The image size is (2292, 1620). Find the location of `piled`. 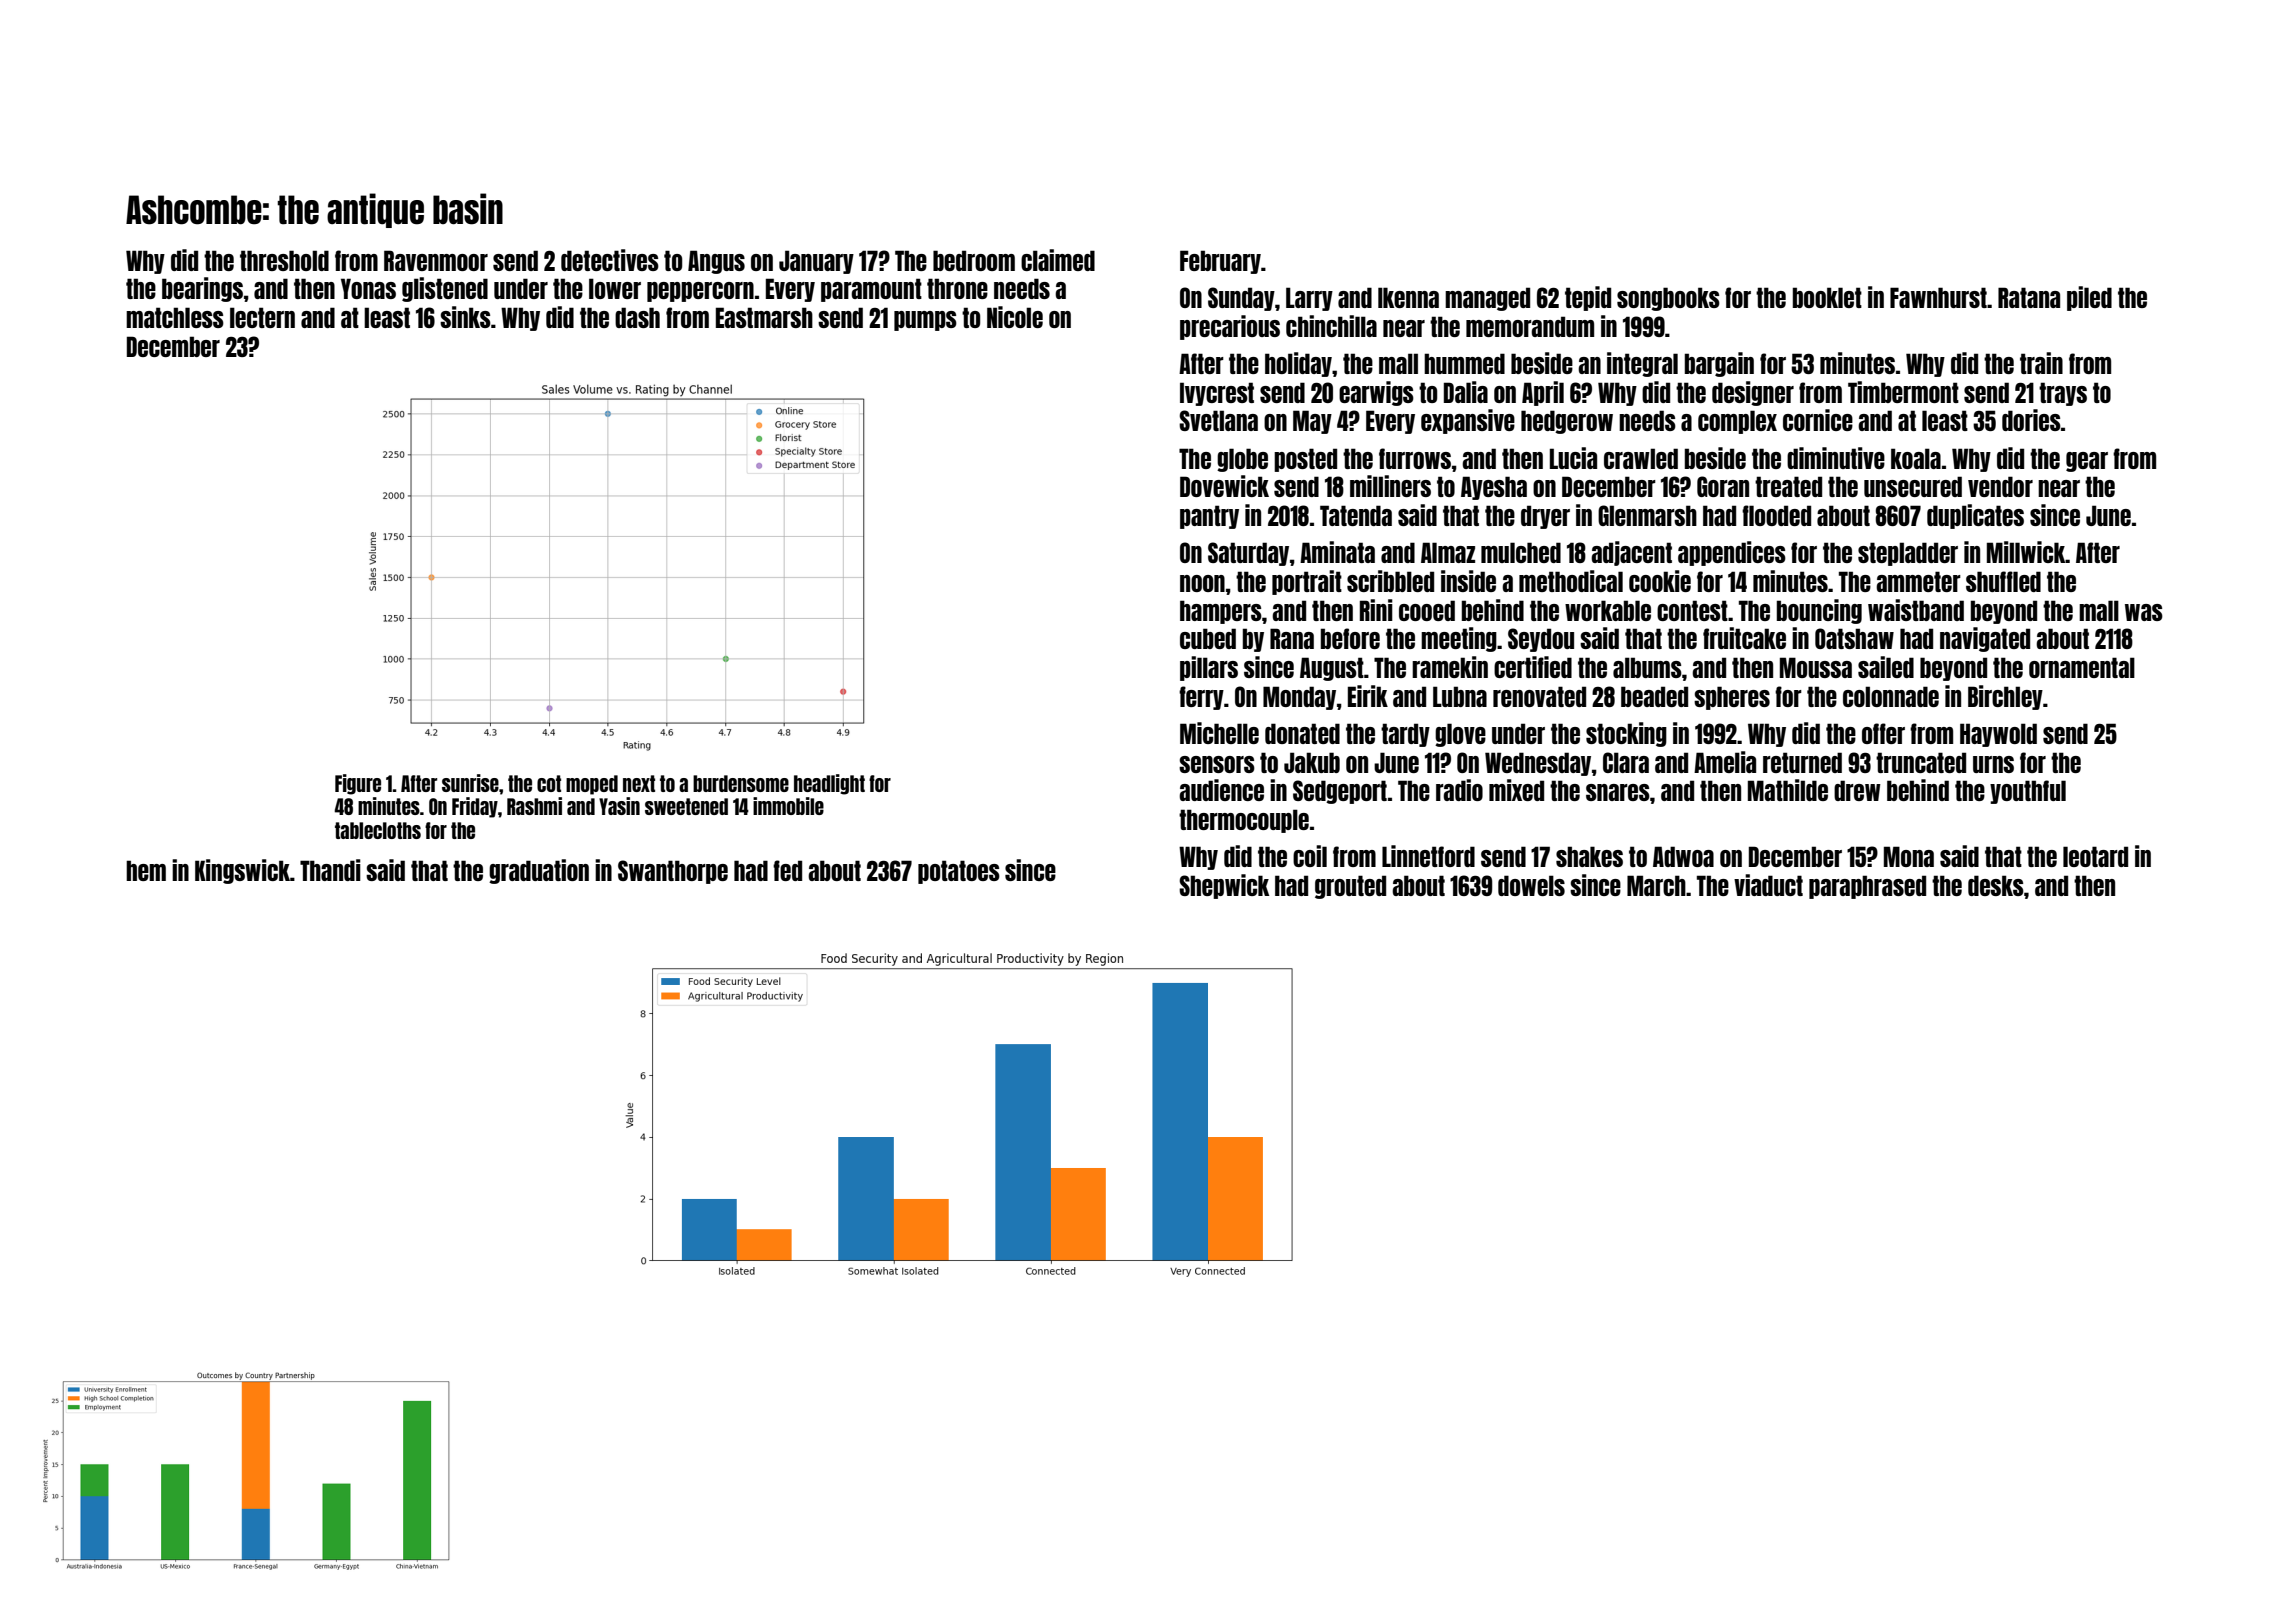

piled is located at coordinates (2089, 298).
